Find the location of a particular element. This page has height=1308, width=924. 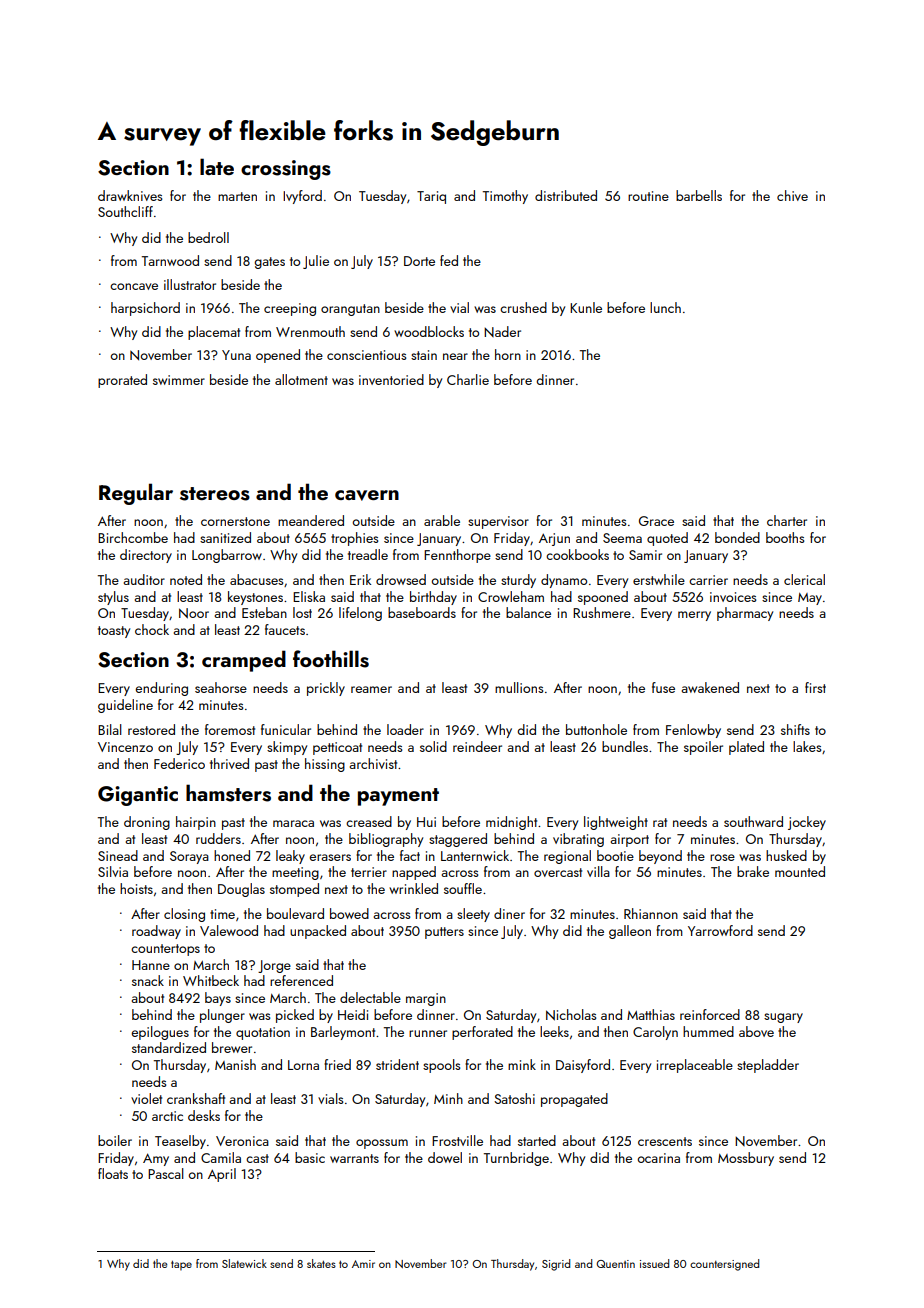

Charlie is located at coordinates (468, 379).
